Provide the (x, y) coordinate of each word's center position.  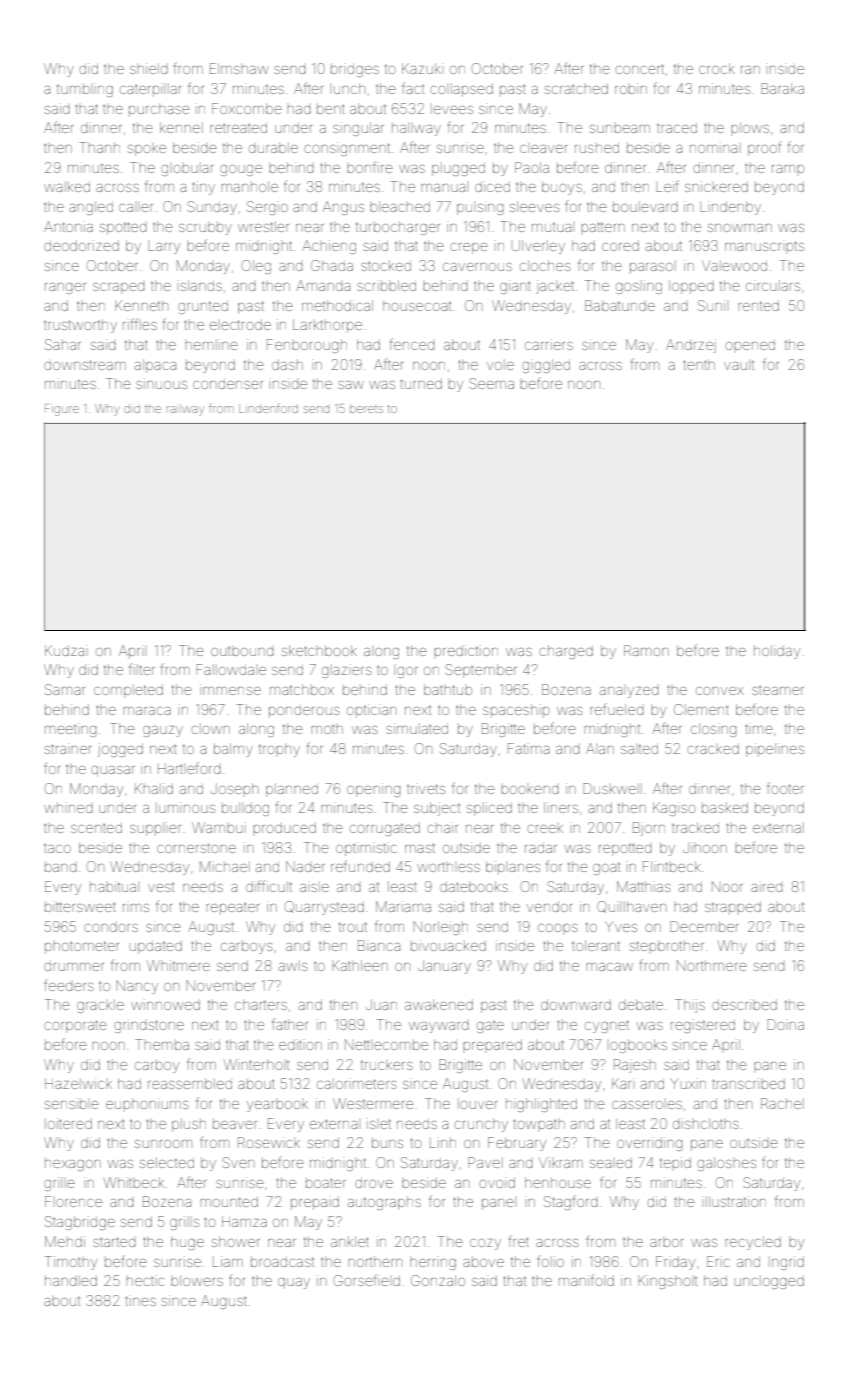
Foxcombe (247, 108)
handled (71, 1280)
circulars (773, 285)
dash (287, 364)
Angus (343, 208)
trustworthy (80, 326)
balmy (233, 750)
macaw (609, 967)
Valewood (734, 265)
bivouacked (448, 945)
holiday (777, 652)
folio (551, 1261)
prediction (466, 650)
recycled (753, 1243)
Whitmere (178, 965)
